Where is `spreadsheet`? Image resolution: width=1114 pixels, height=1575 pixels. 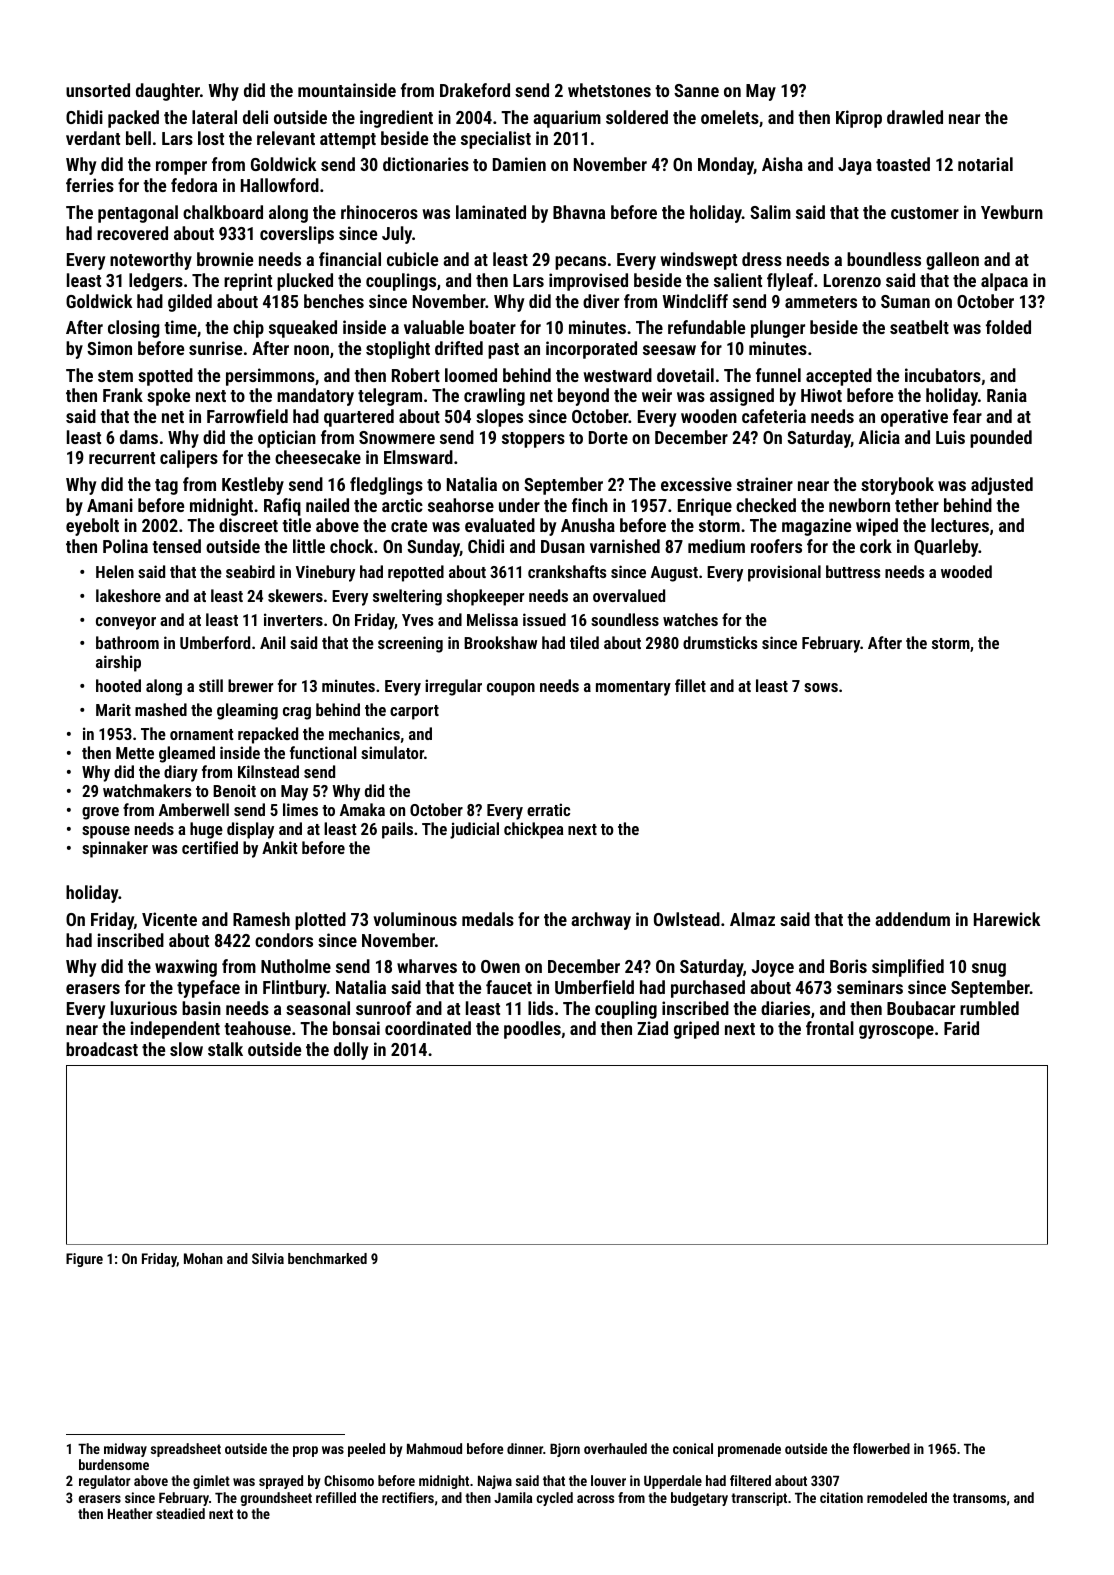 spreadsheet is located at coordinates (186, 1450).
